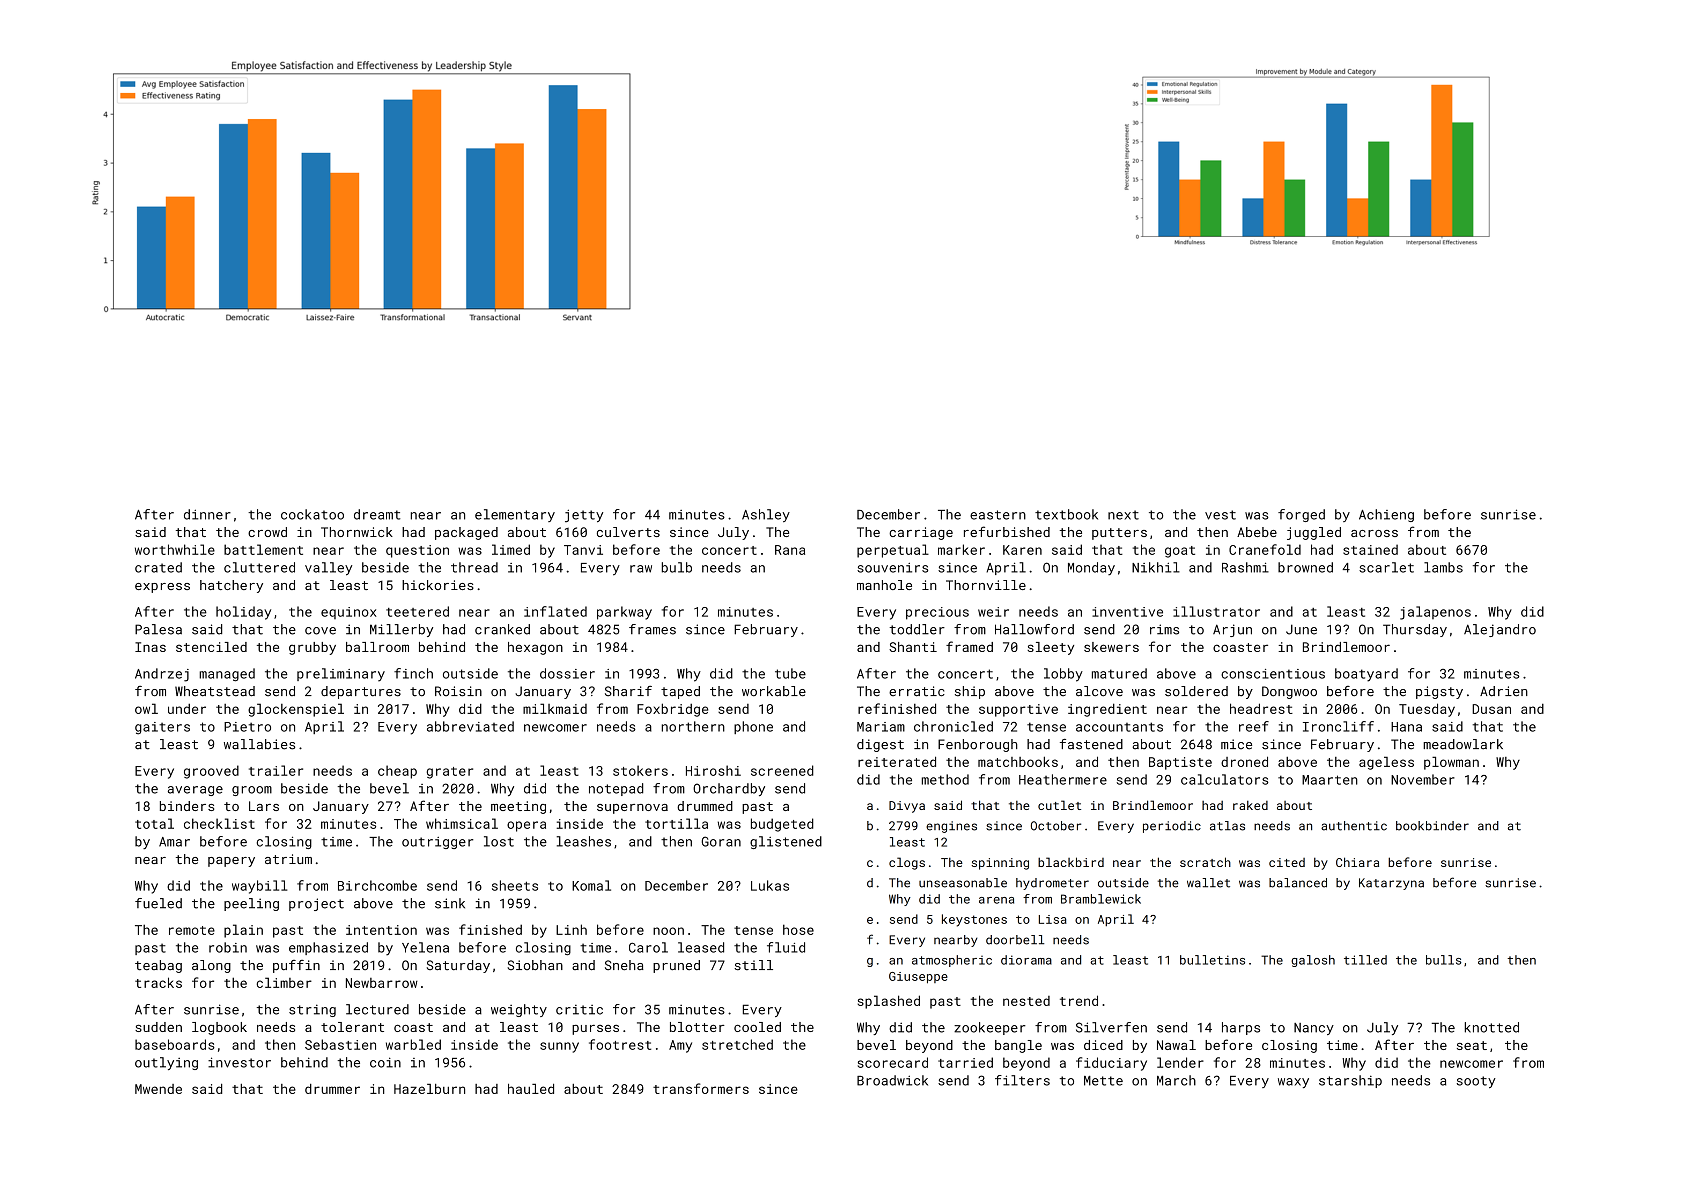 This page has height=1190, width=1683. Describe the element at coordinates (1391, 884) in the page. I see `Katarzyna` at that location.
